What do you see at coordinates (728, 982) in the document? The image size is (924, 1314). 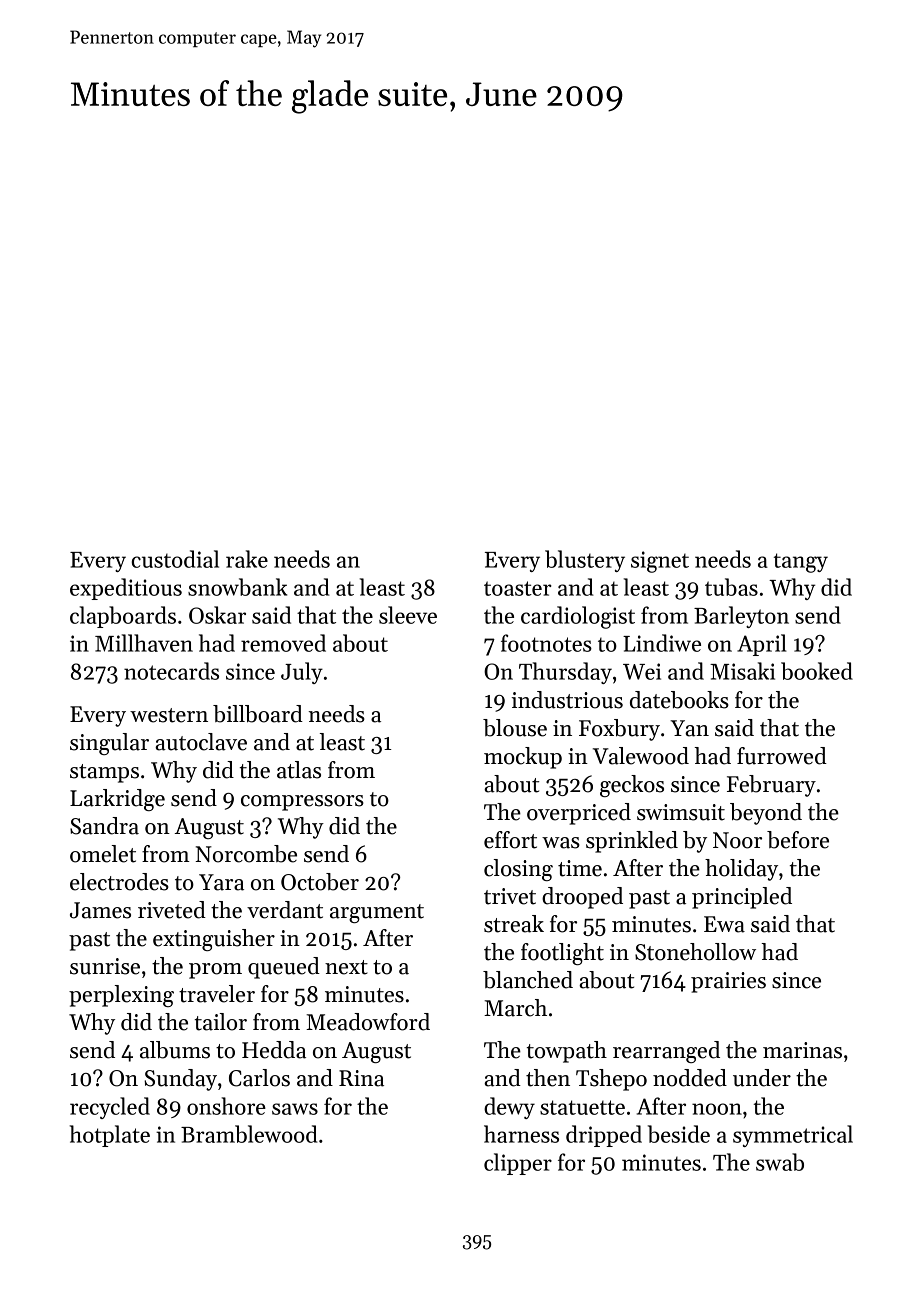 I see `prairies` at bounding box center [728, 982].
